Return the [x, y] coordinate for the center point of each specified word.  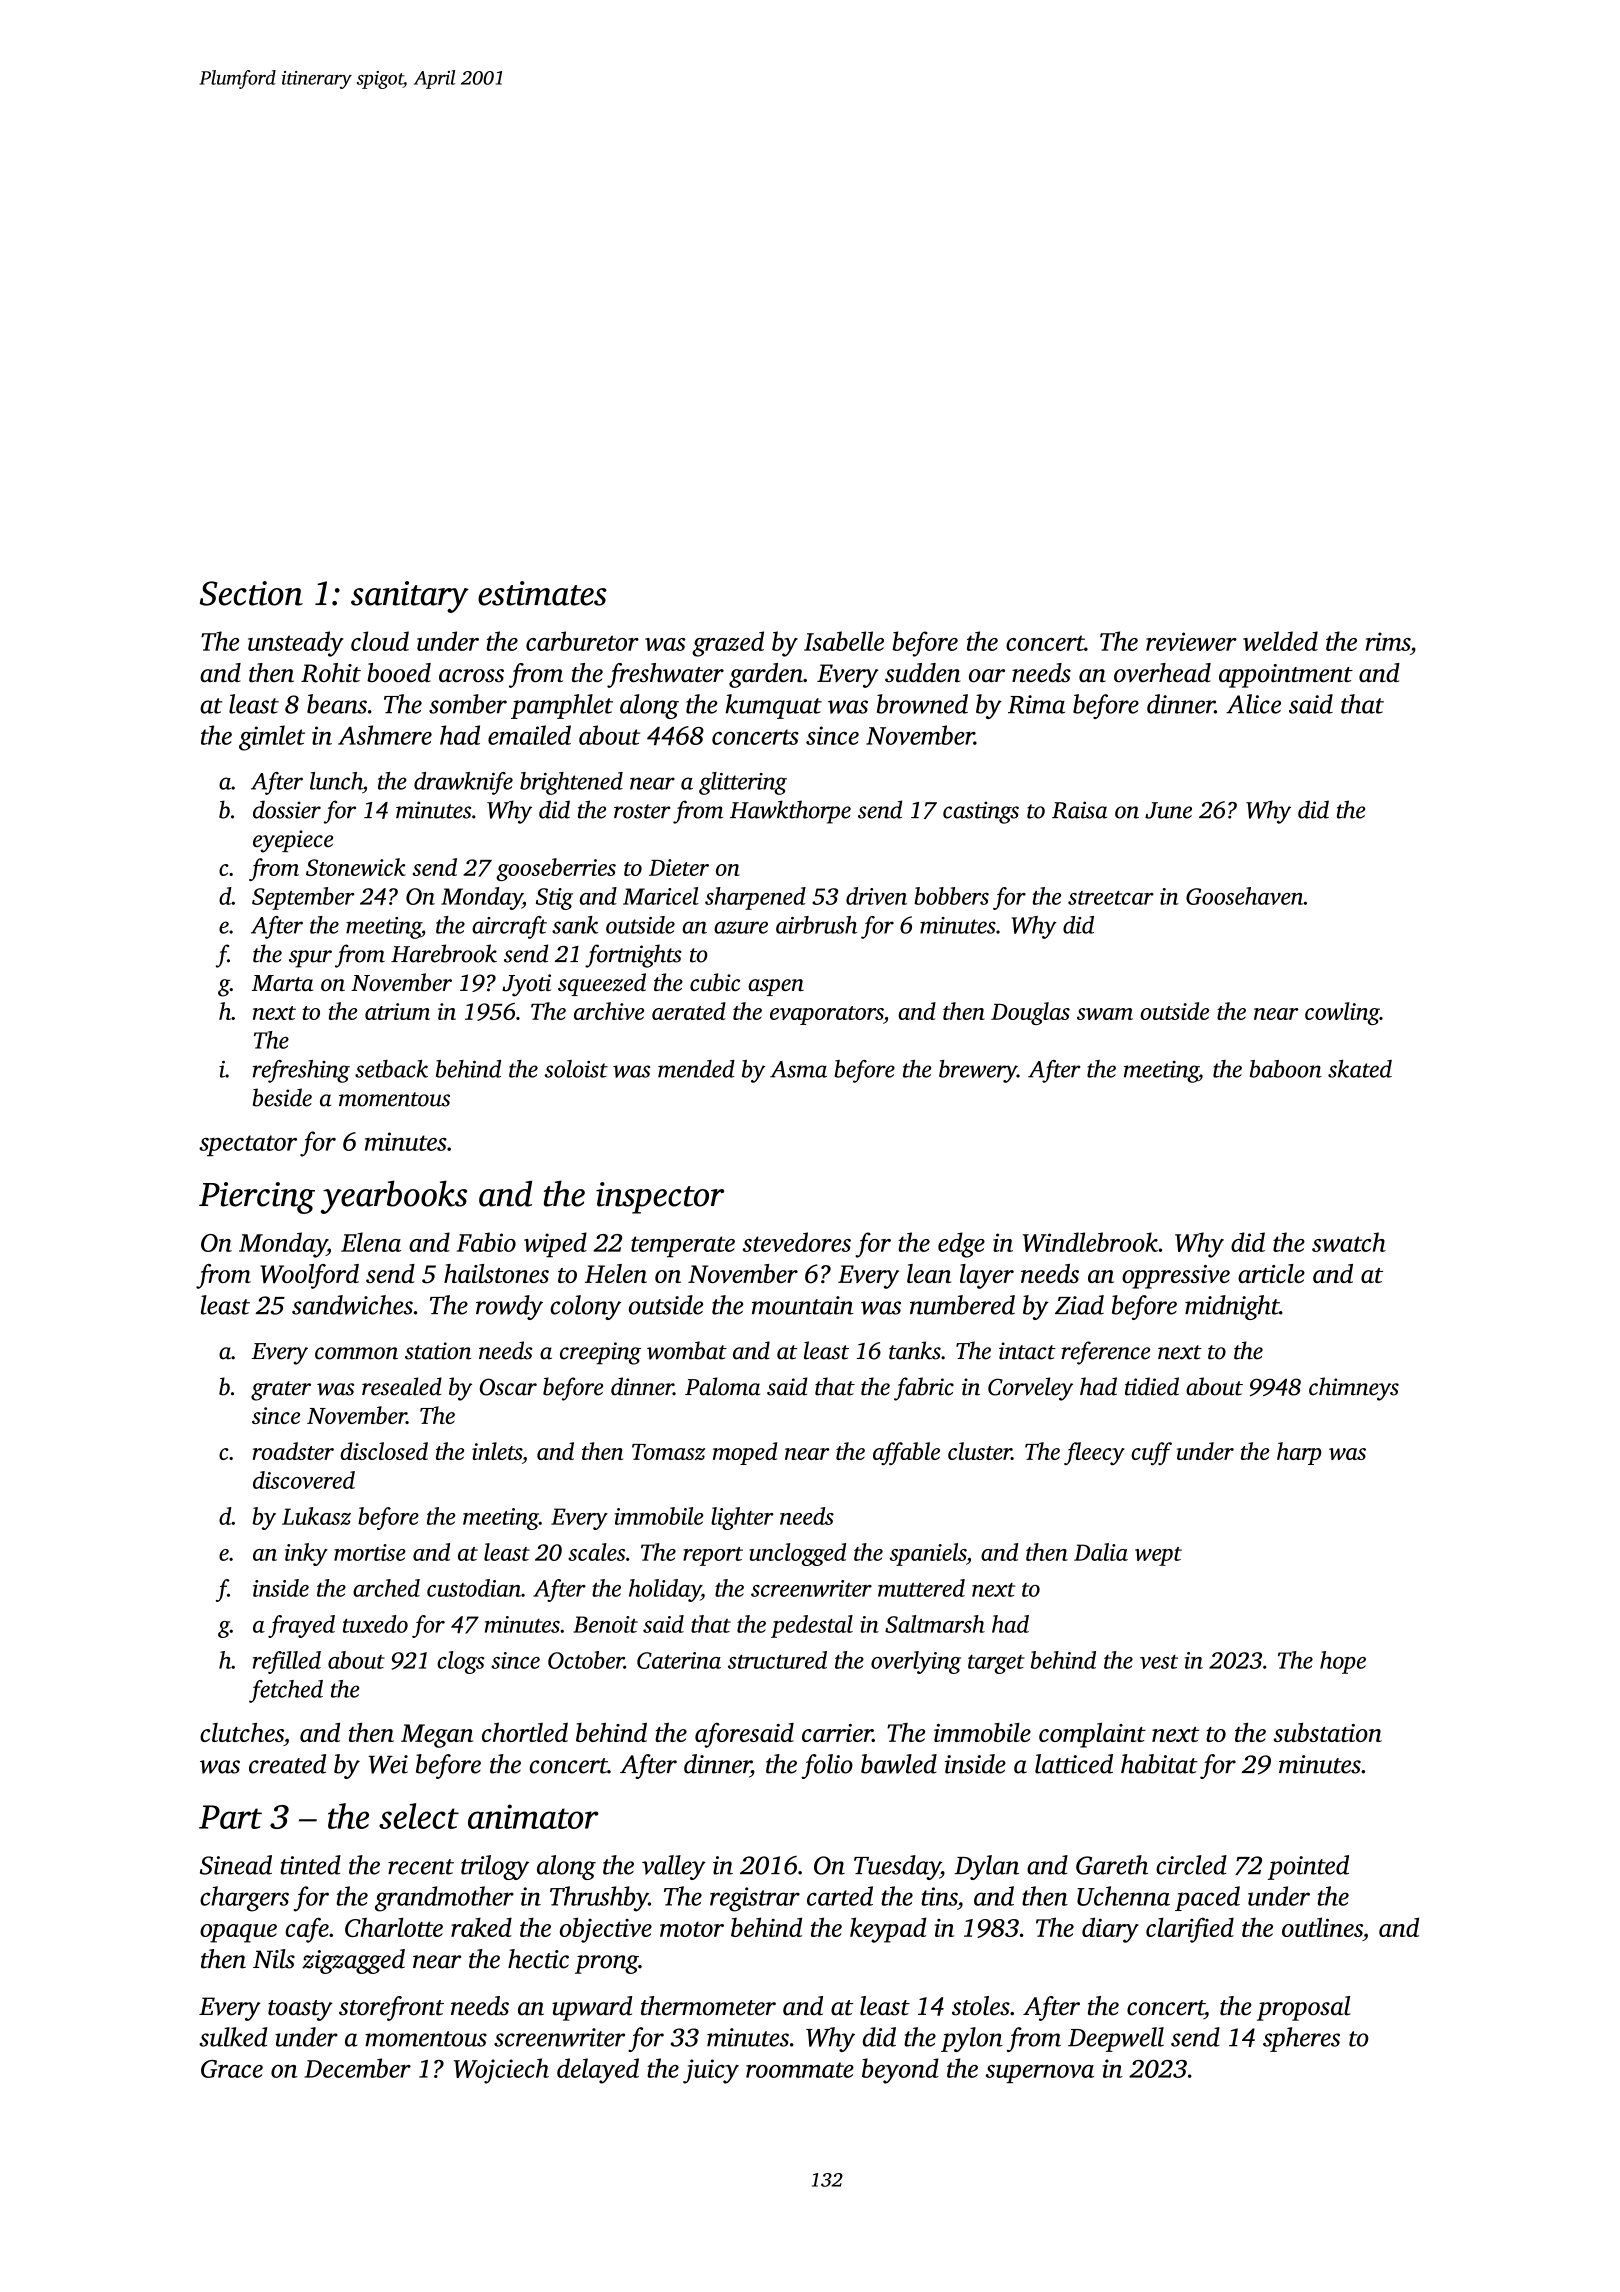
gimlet [272, 738]
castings [981, 812]
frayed [301, 1626]
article [1271, 1273]
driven [876, 896]
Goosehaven [1245, 896]
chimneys [1354, 1389]
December [357, 2068]
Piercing [257, 1198]
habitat [1159, 1764]
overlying [916, 1662]
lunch [336, 781]
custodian [474, 1588]
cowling [1342, 1013]
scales [596, 1552]
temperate [683, 1247]
